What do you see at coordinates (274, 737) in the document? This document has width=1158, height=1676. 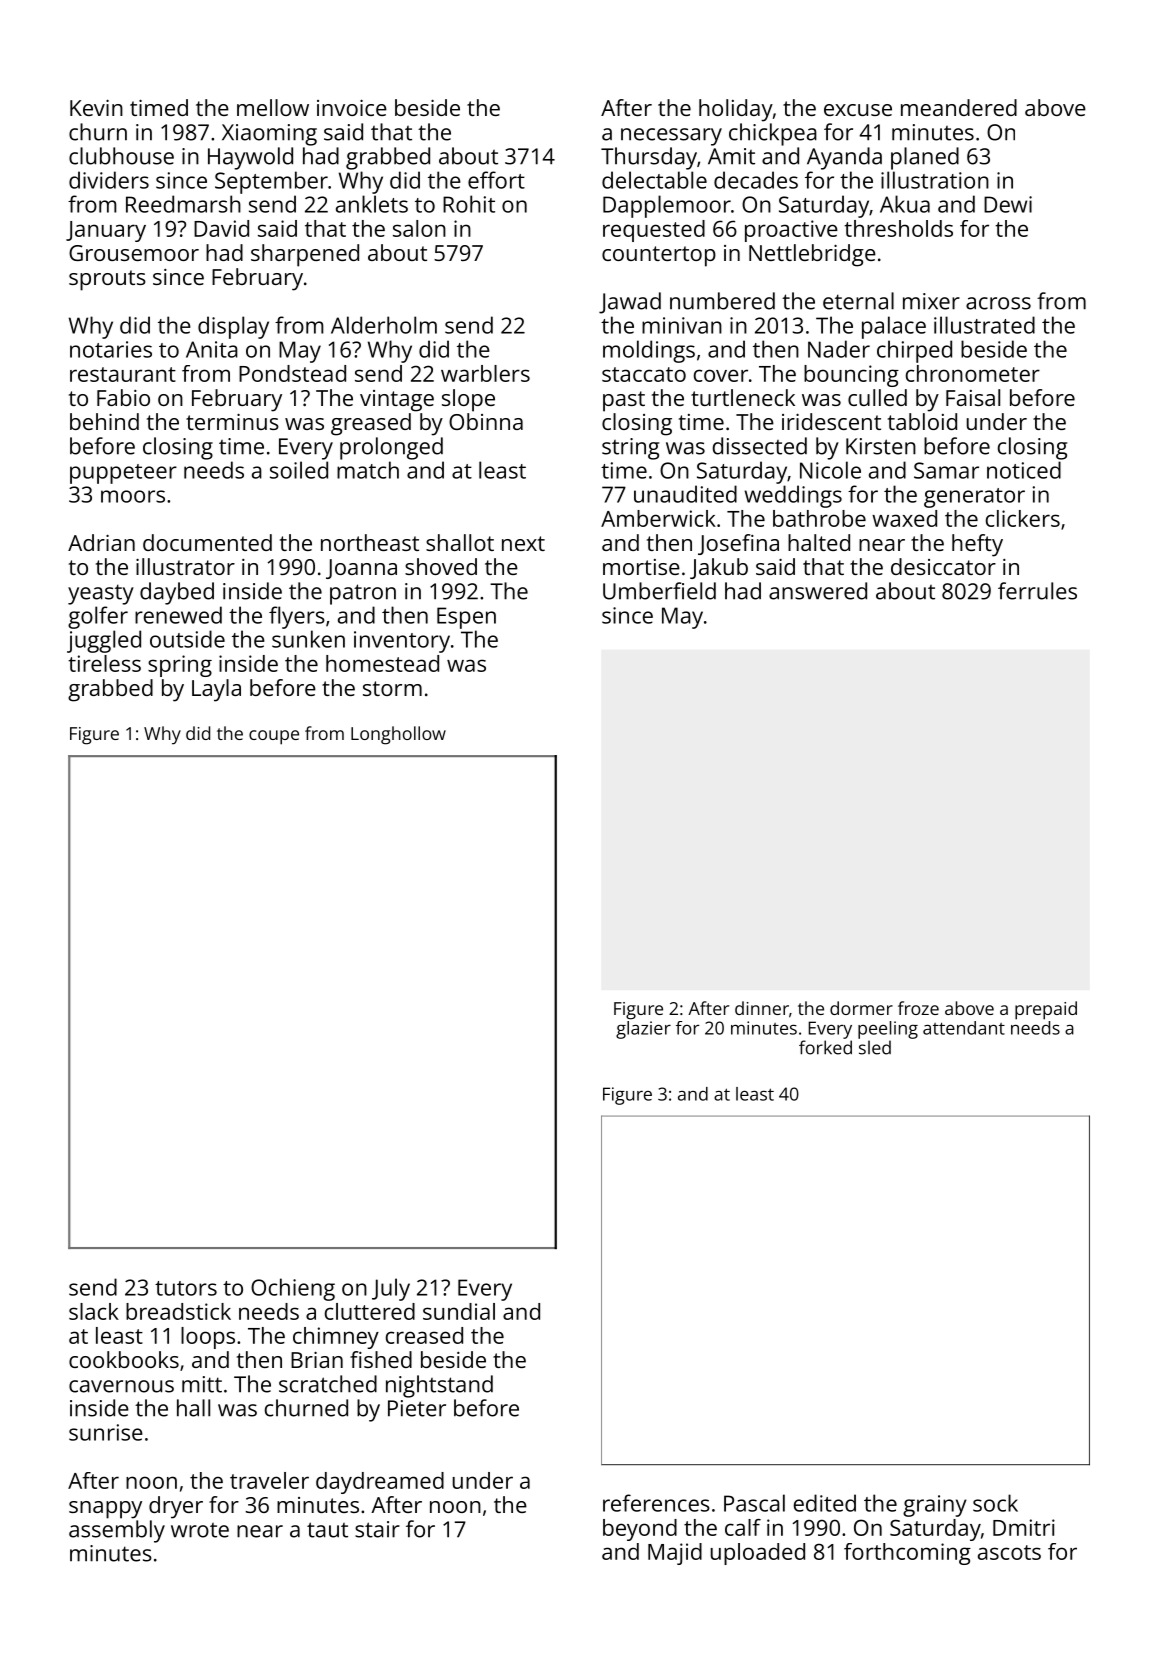 I see `coupe` at bounding box center [274, 737].
